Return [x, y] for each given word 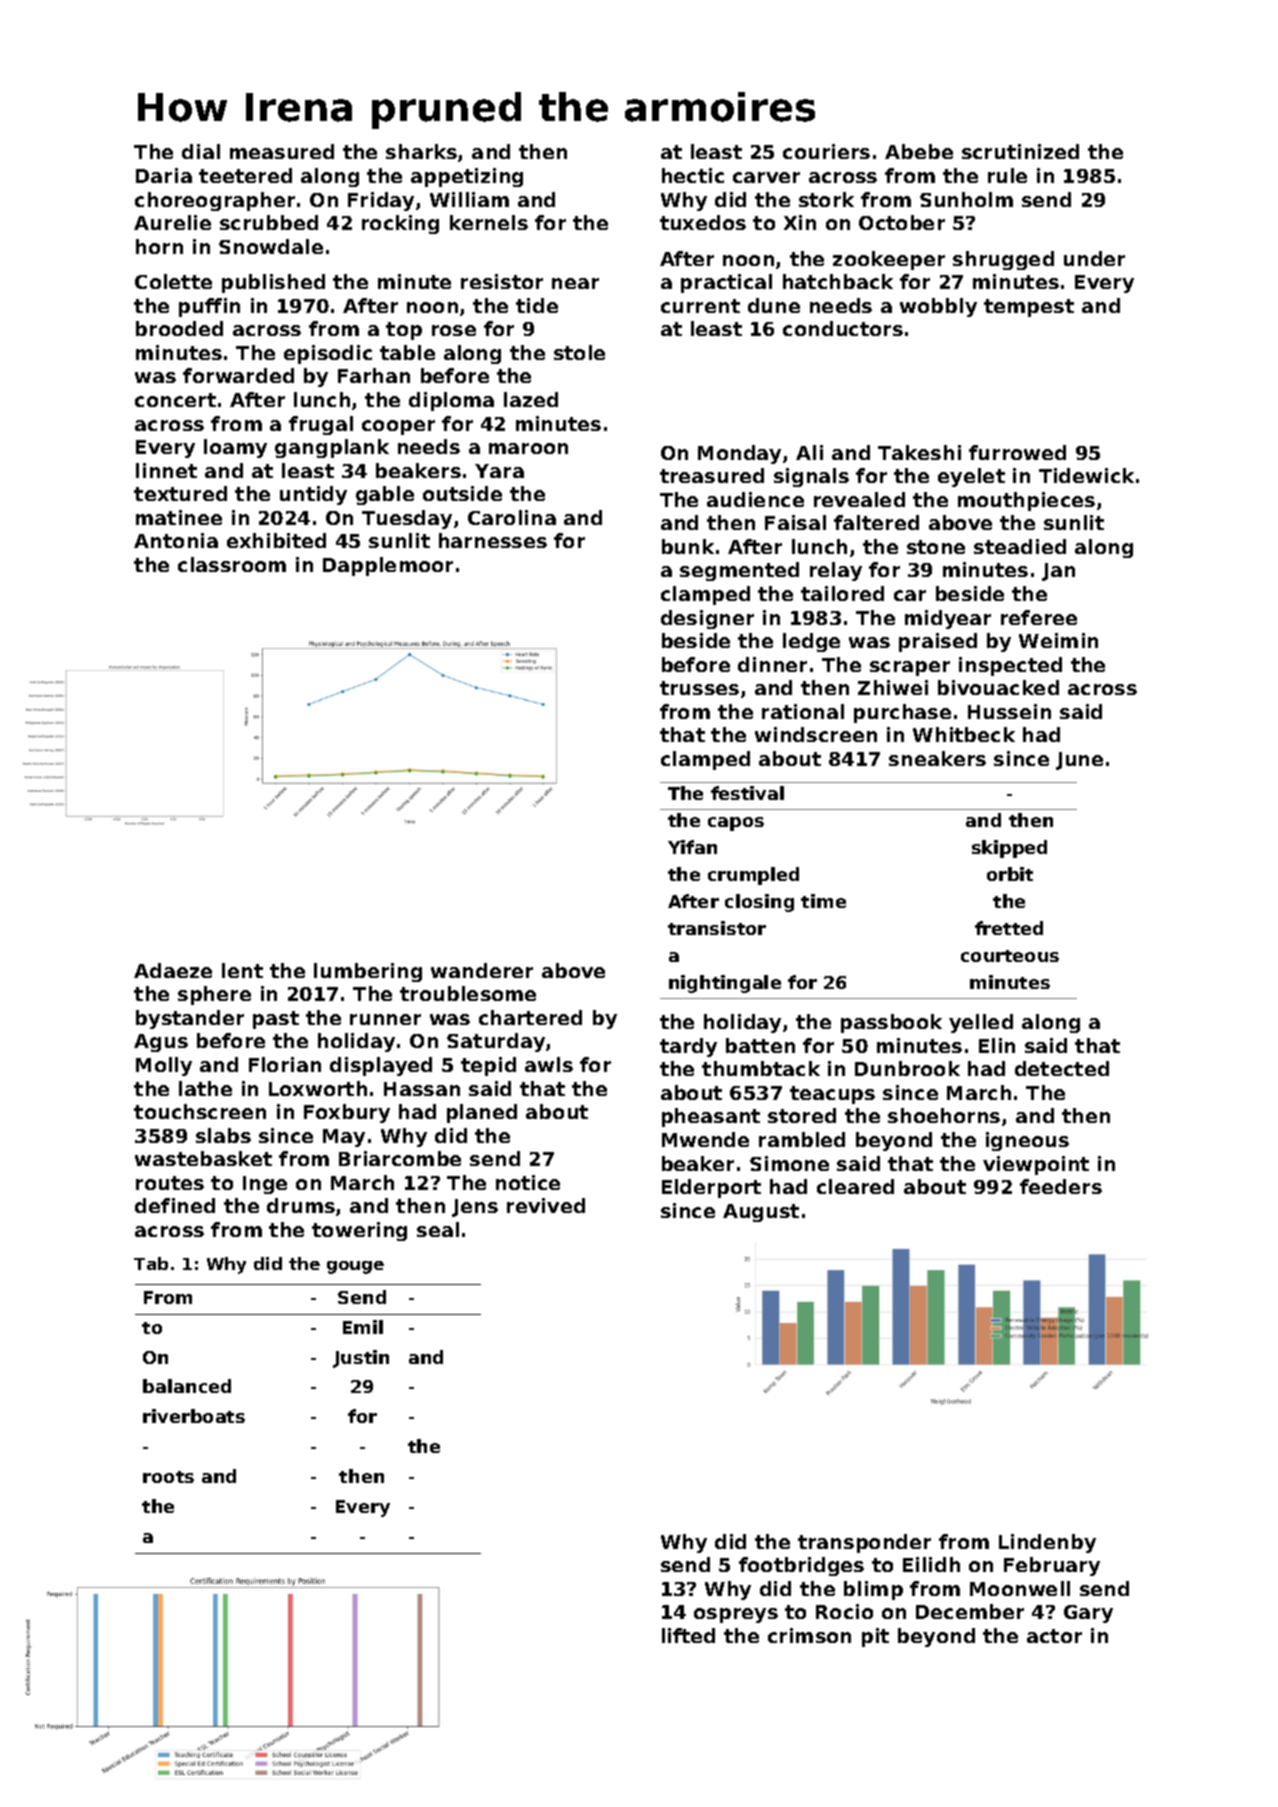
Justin [361, 1359]
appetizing [467, 177]
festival [747, 793]
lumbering [368, 972]
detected [1062, 1068]
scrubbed [269, 222]
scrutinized [1020, 151]
